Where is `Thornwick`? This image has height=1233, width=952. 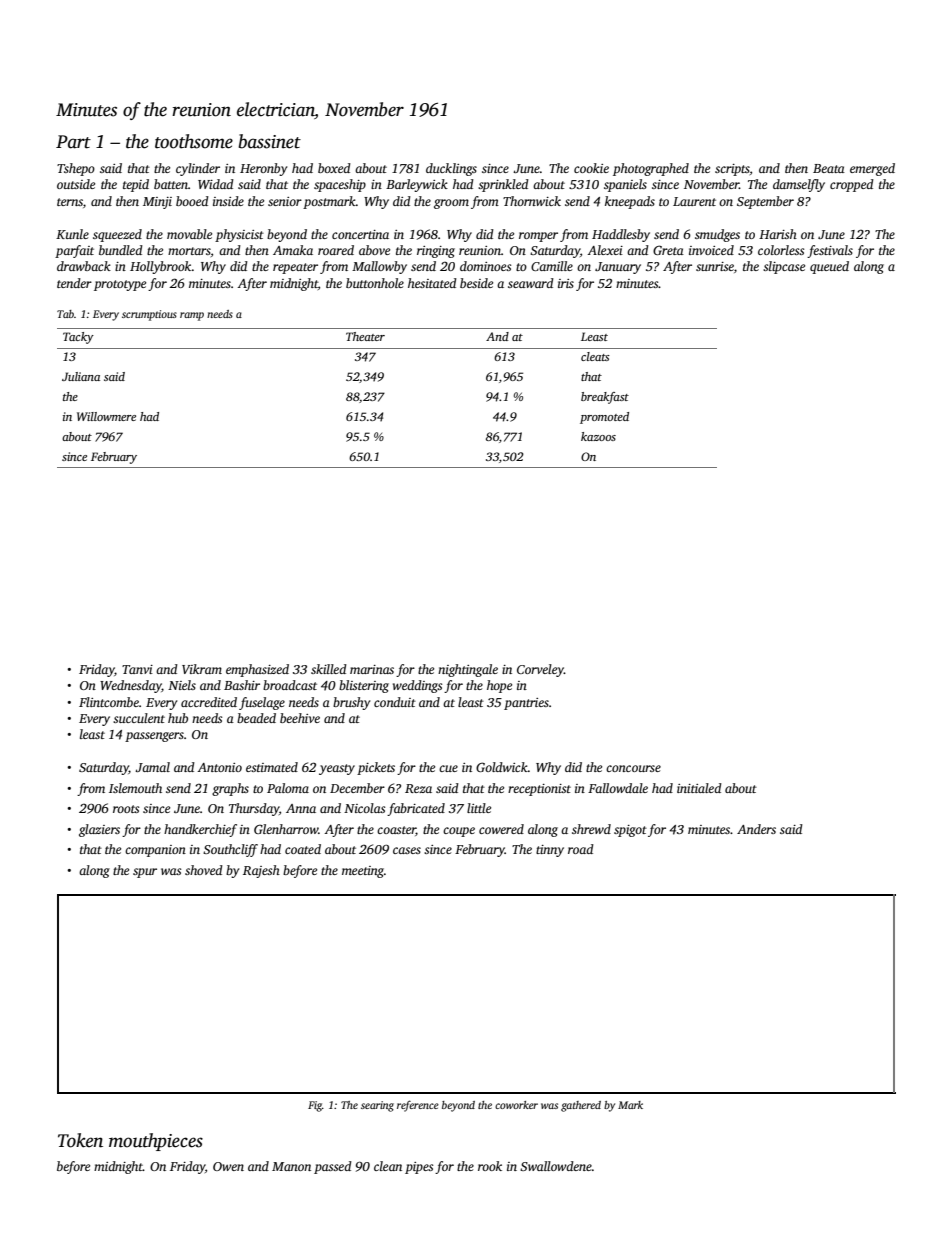
Thornwick is located at coordinates (532, 201).
